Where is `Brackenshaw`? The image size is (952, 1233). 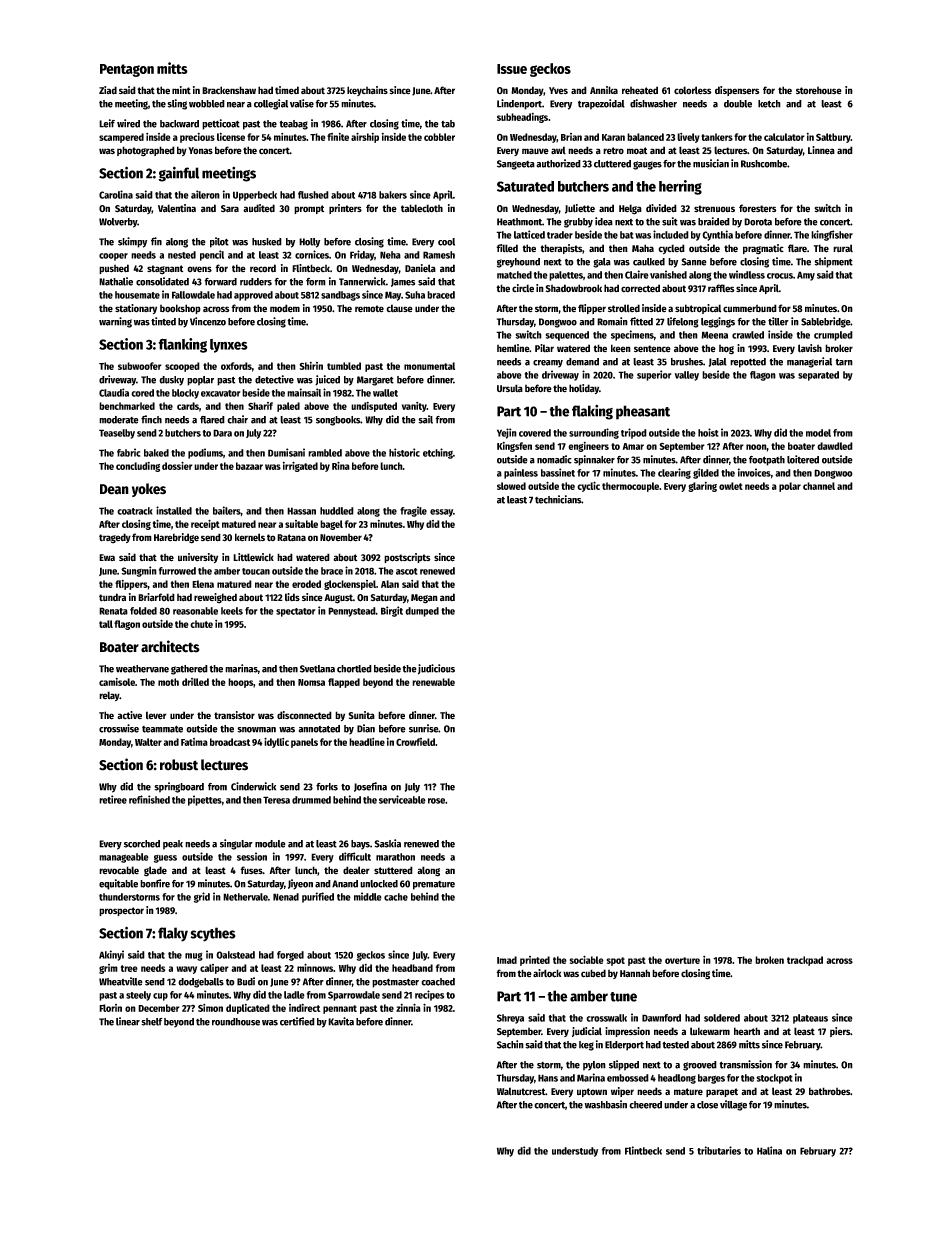
Brackenshaw is located at coordinates (229, 90).
